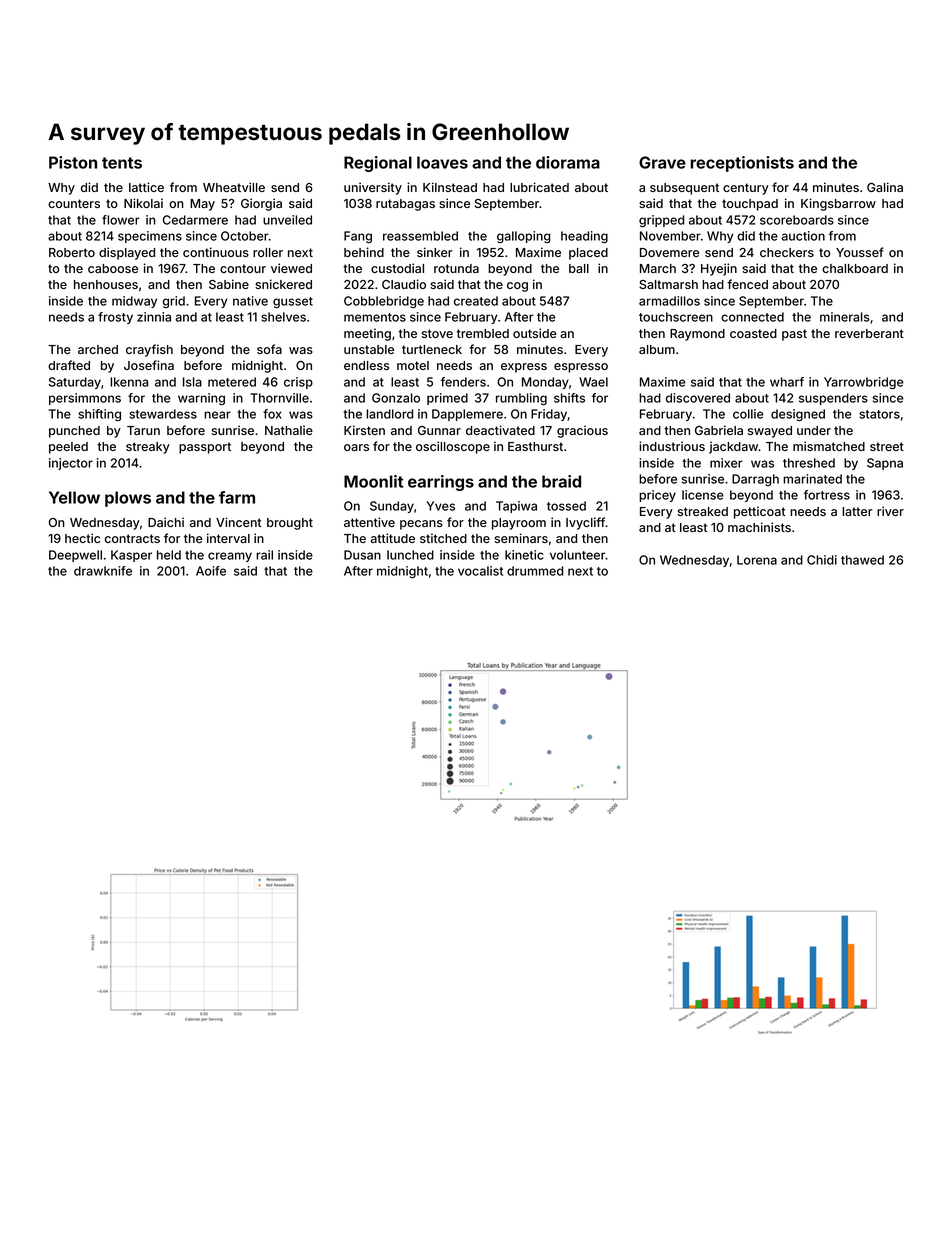  What do you see at coordinates (661, 221) in the screenshot?
I see `gripped` at bounding box center [661, 221].
